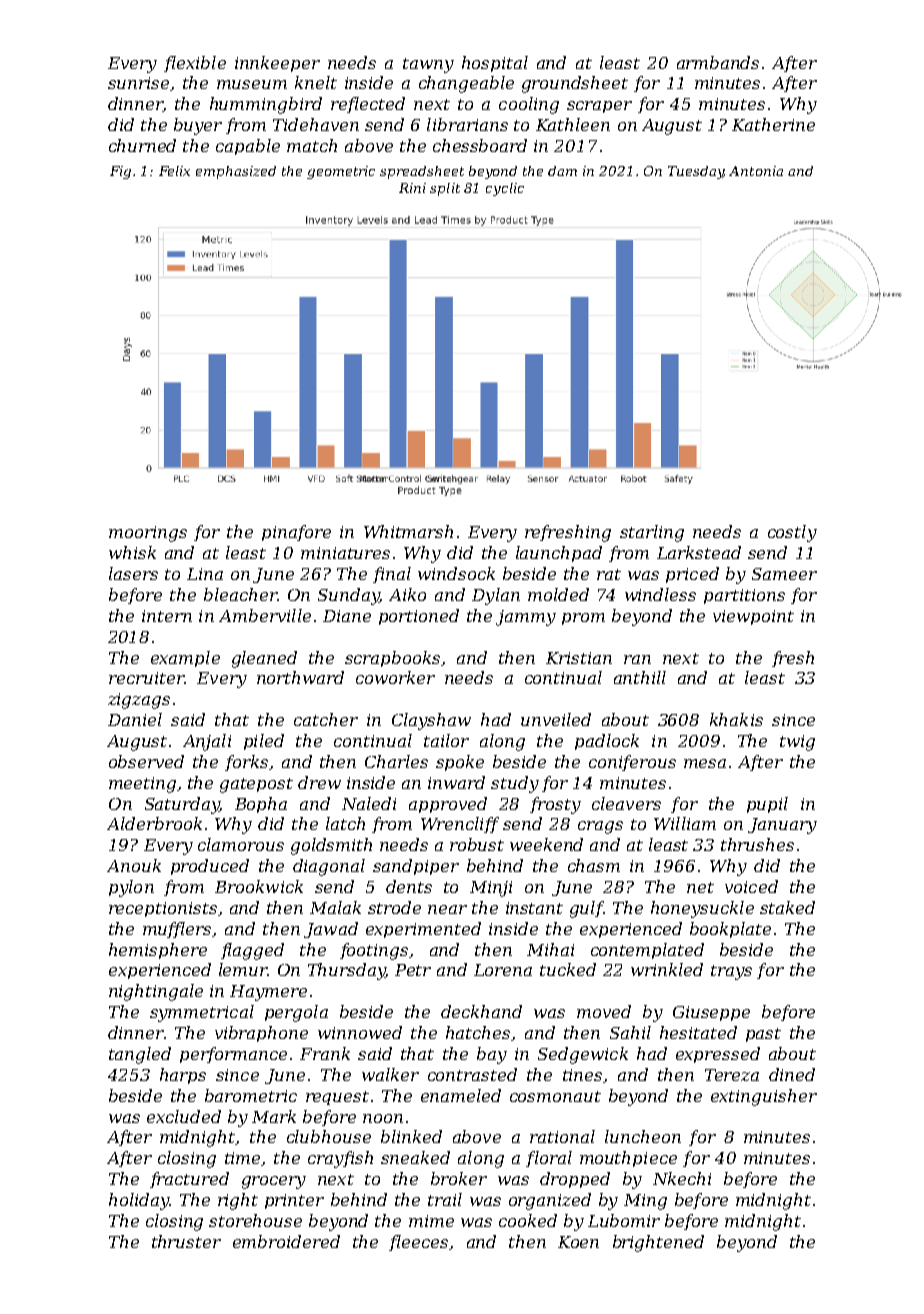  What do you see at coordinates (792, 533) in the screenshot?
I see `costly` at bounding box center [792, 533].
